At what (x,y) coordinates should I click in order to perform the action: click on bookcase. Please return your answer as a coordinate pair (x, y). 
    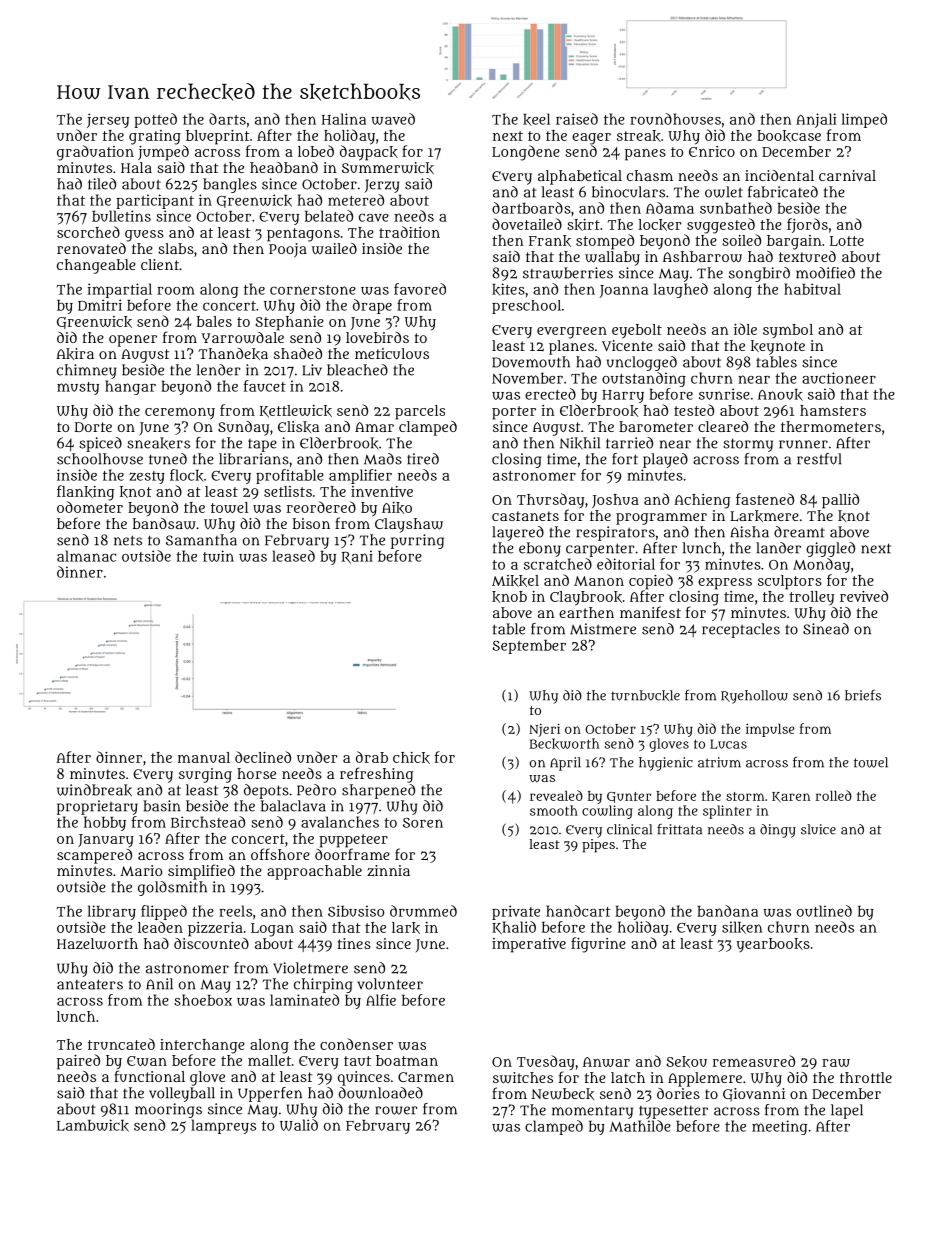
    Looking at the image, I should click on (789, 136).
